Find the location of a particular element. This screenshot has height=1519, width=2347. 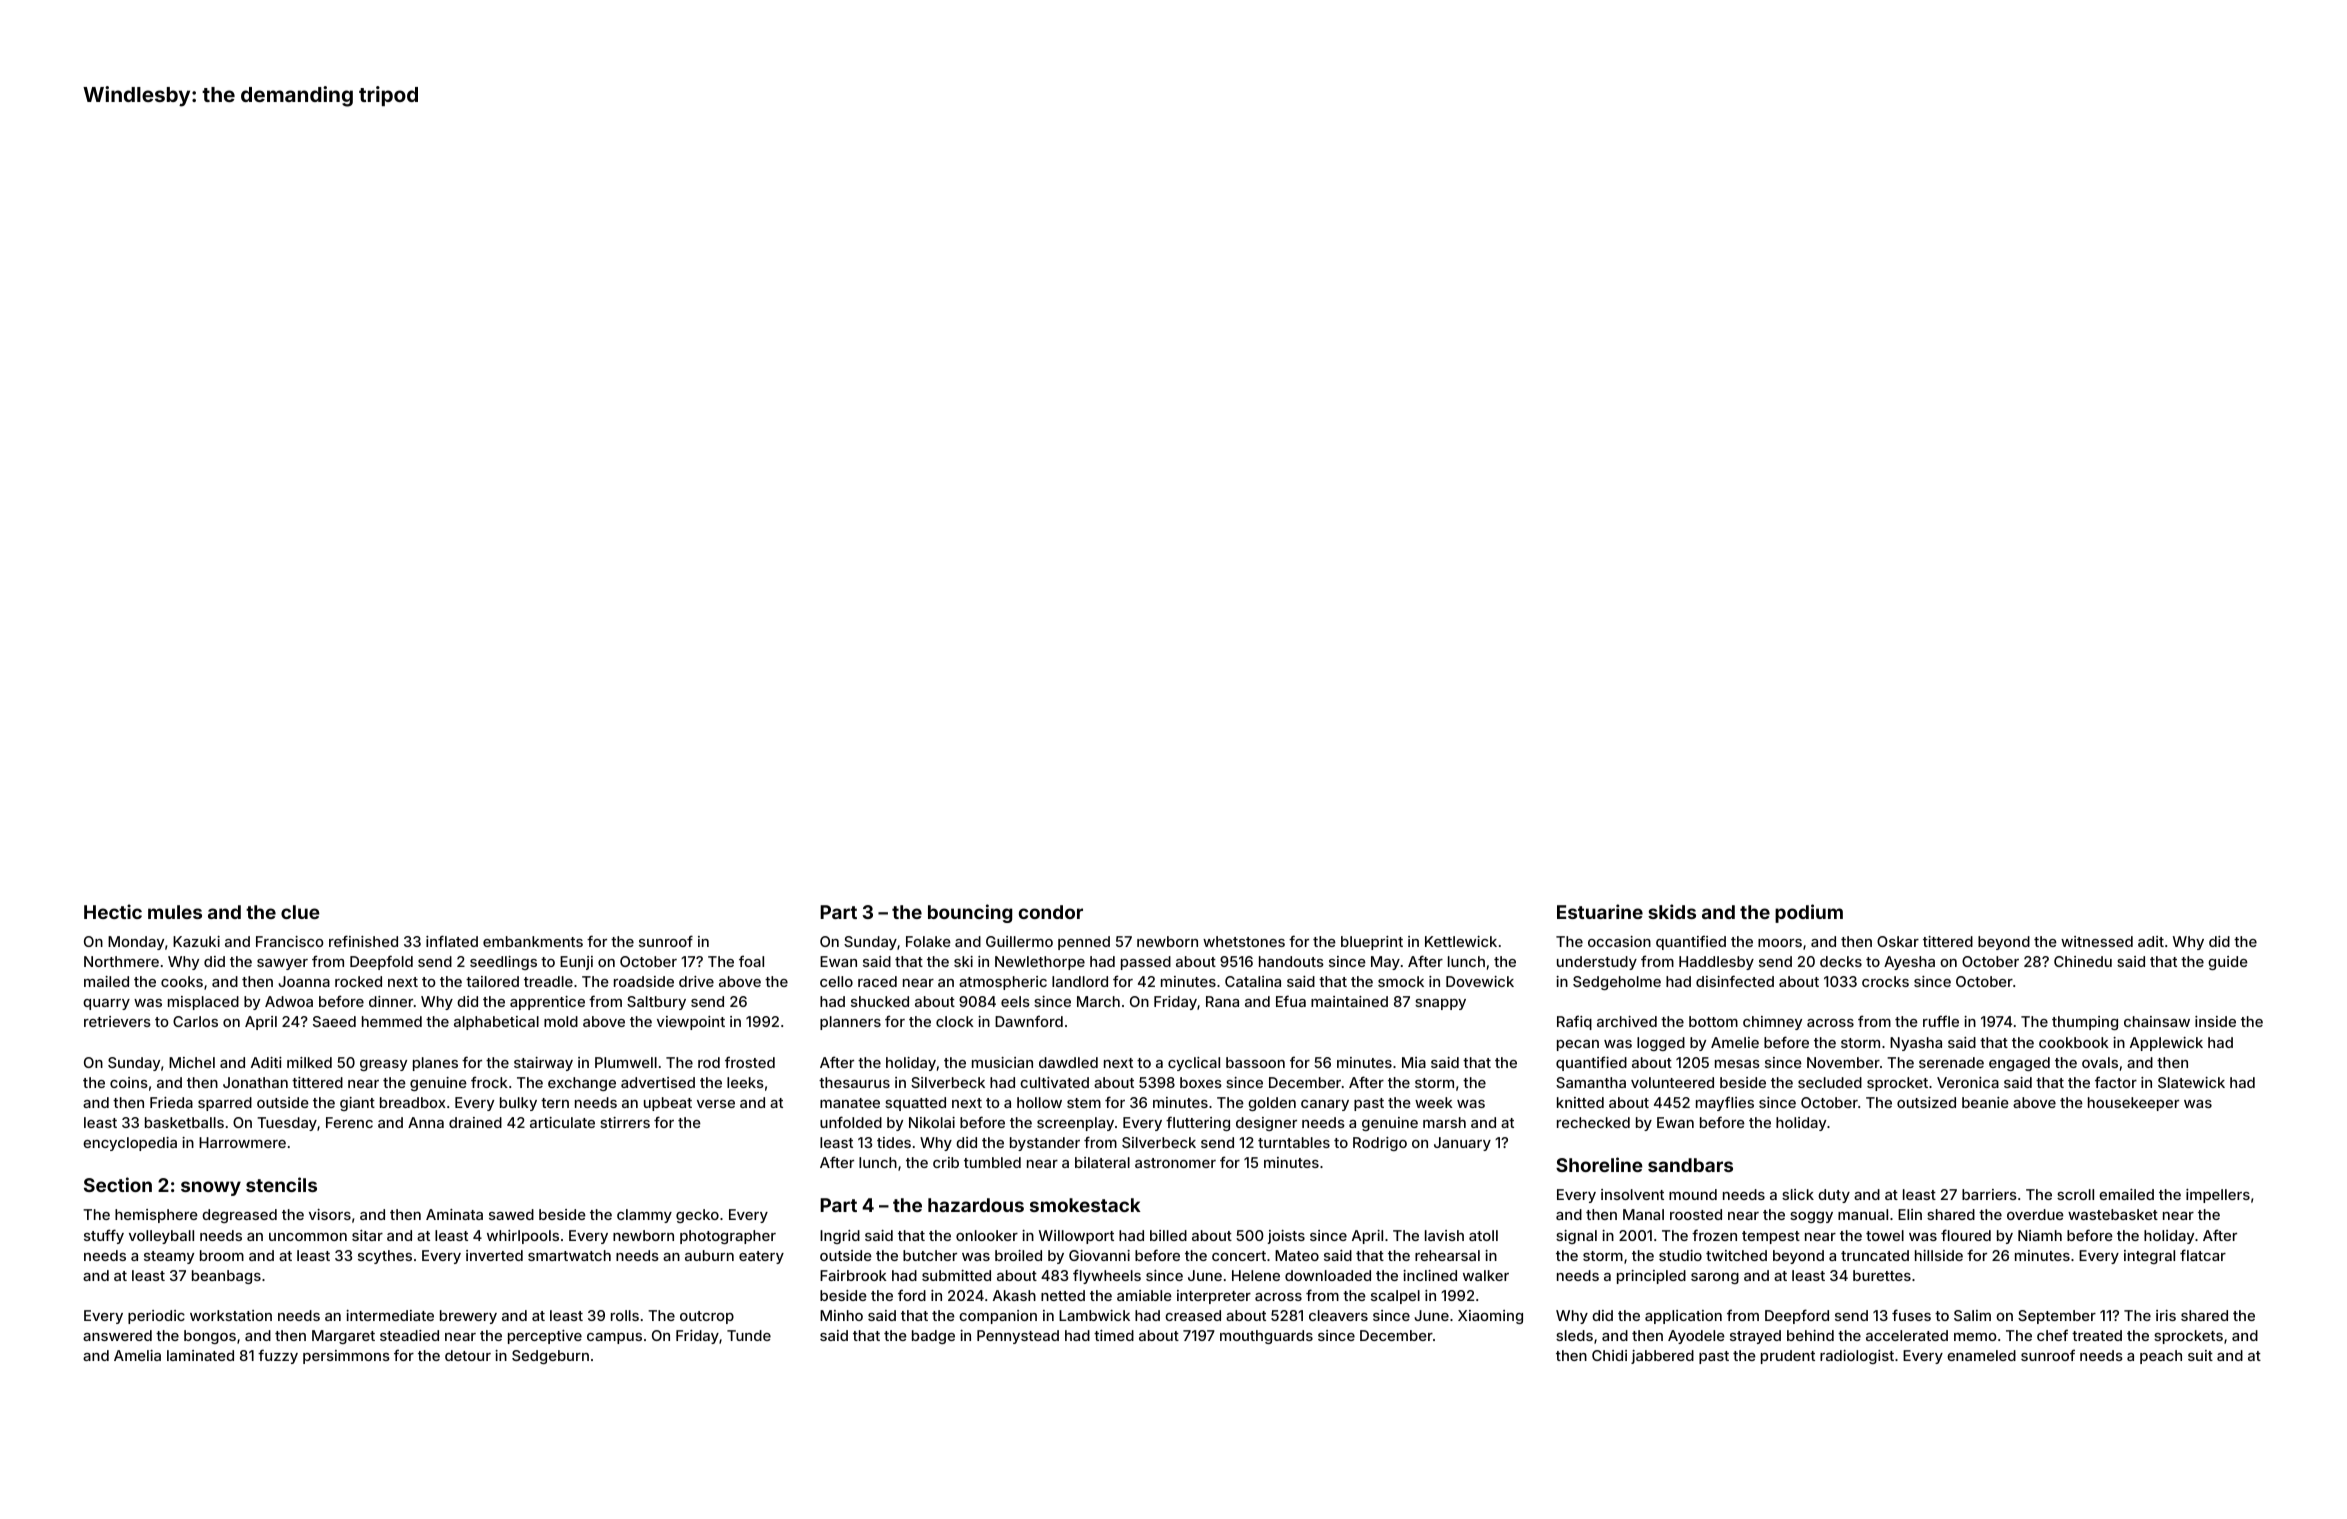

clock is located at coordinates (955, 1021).
